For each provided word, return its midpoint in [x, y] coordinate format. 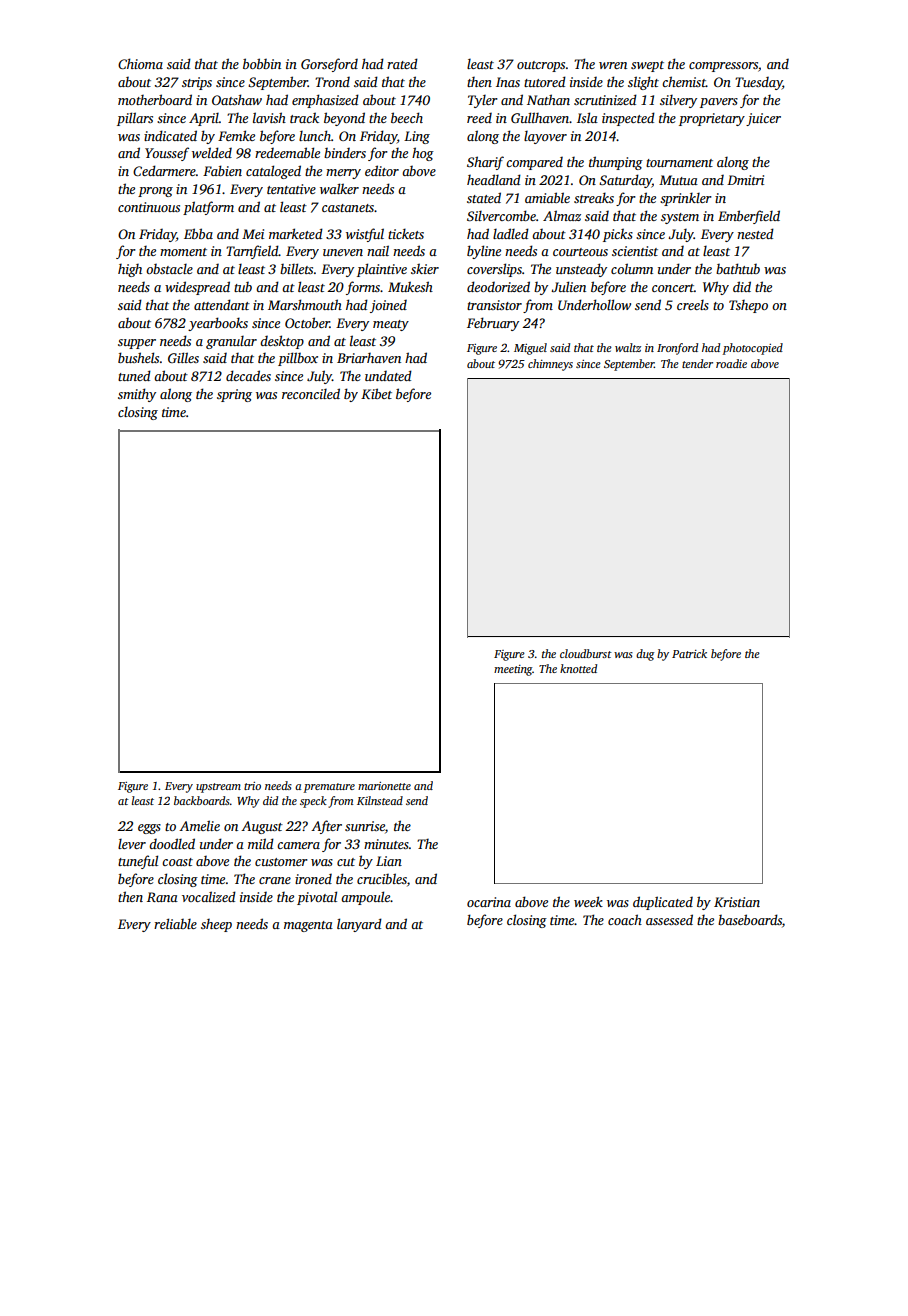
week [588, 901]
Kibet [376, 393]
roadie [731, 363]
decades [248, 375]
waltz [628, 347]
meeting [513, 670]
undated [388, 375]
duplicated [663, 903]
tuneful [138, 862]
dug [645, 655]
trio [252, 786]
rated [402, 63]
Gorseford [329, 65]
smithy [137, 395]
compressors [723, 67]
